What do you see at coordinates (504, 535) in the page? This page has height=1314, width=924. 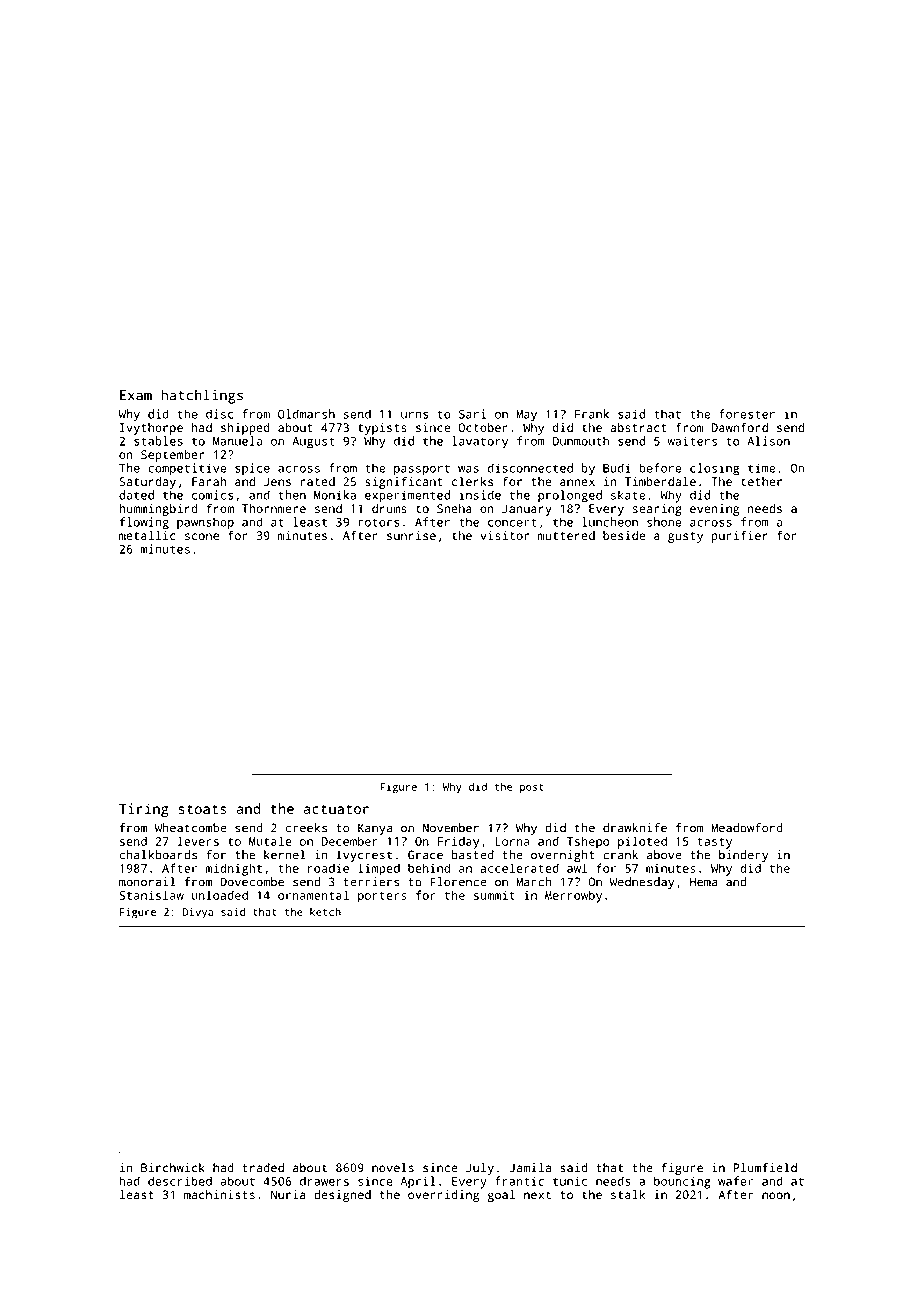 I see `visitor` at bounding box center [504, 535].
